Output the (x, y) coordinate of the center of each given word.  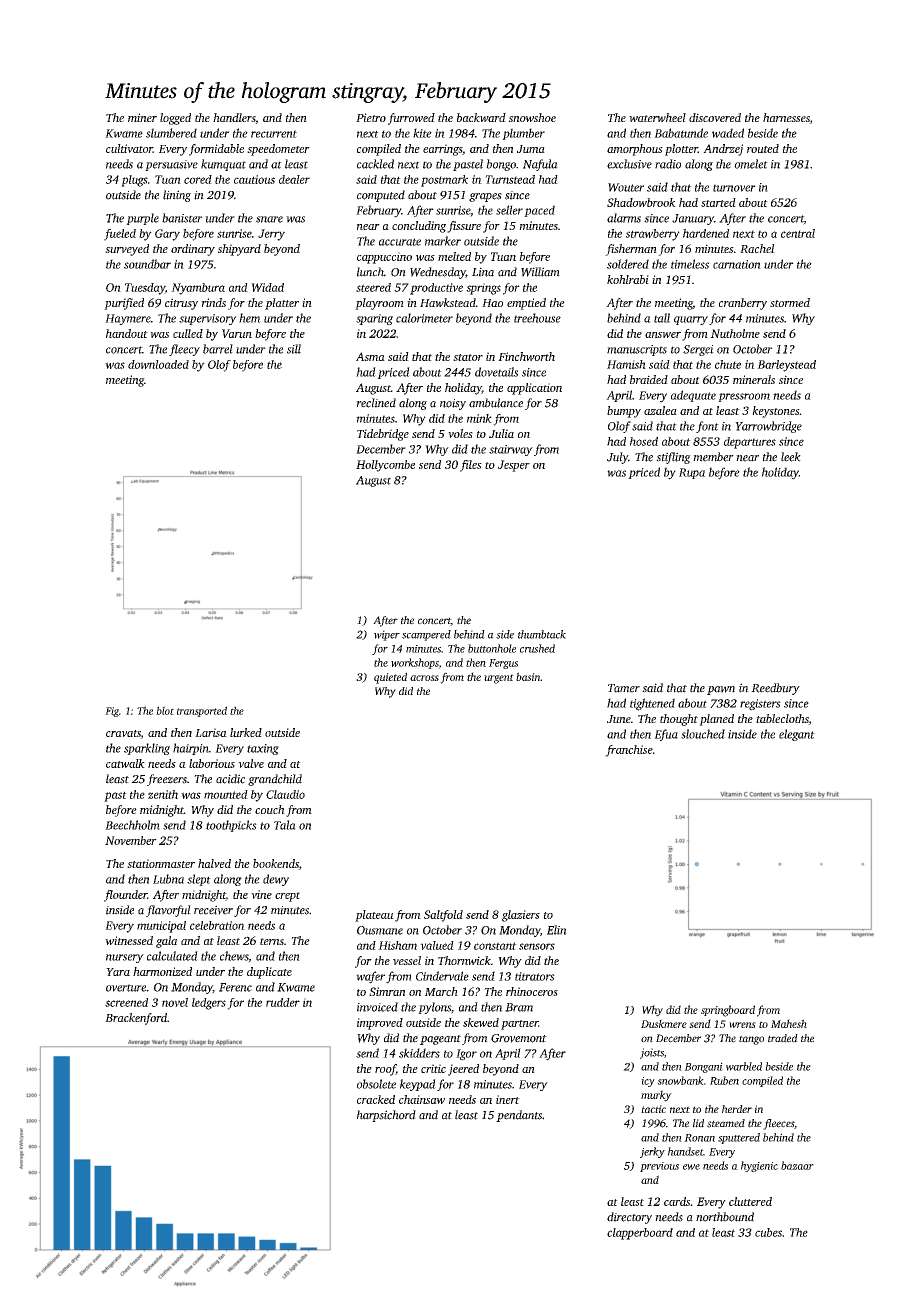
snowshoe (532, 117)
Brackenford (136, 1019)
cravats (123, 734)
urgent (499, 679)
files (471, 466)
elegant (797, 735)
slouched (703, 734)
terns (272, 941)
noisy (453, 404)
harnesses (786, 118)
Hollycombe (385, 466)
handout (127, 333)
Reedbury (775, 689)
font (707, 427)
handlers (234, 117)
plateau (374, 916)
